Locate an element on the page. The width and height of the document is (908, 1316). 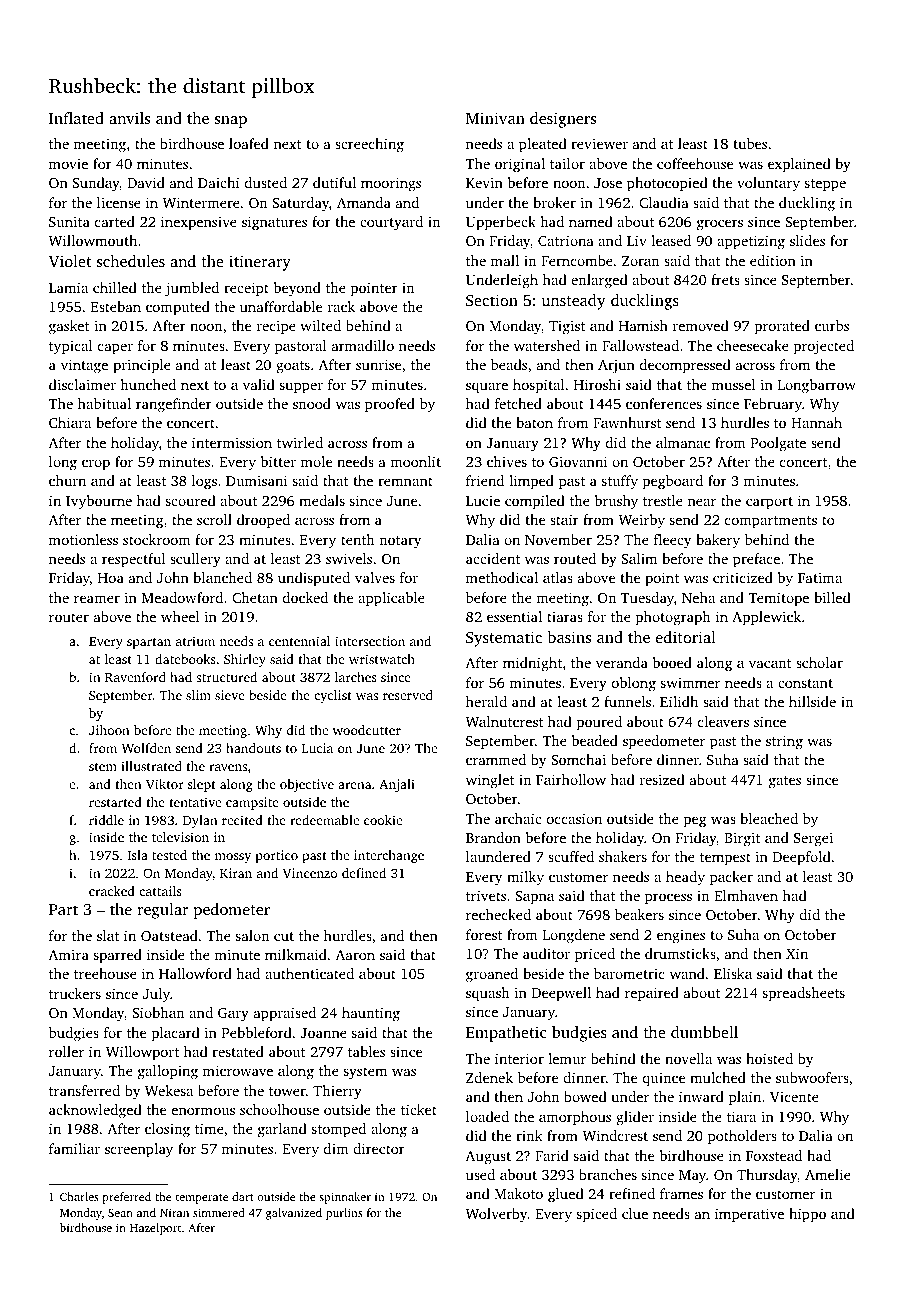
simmered is located at coordinates (219, 1212).
